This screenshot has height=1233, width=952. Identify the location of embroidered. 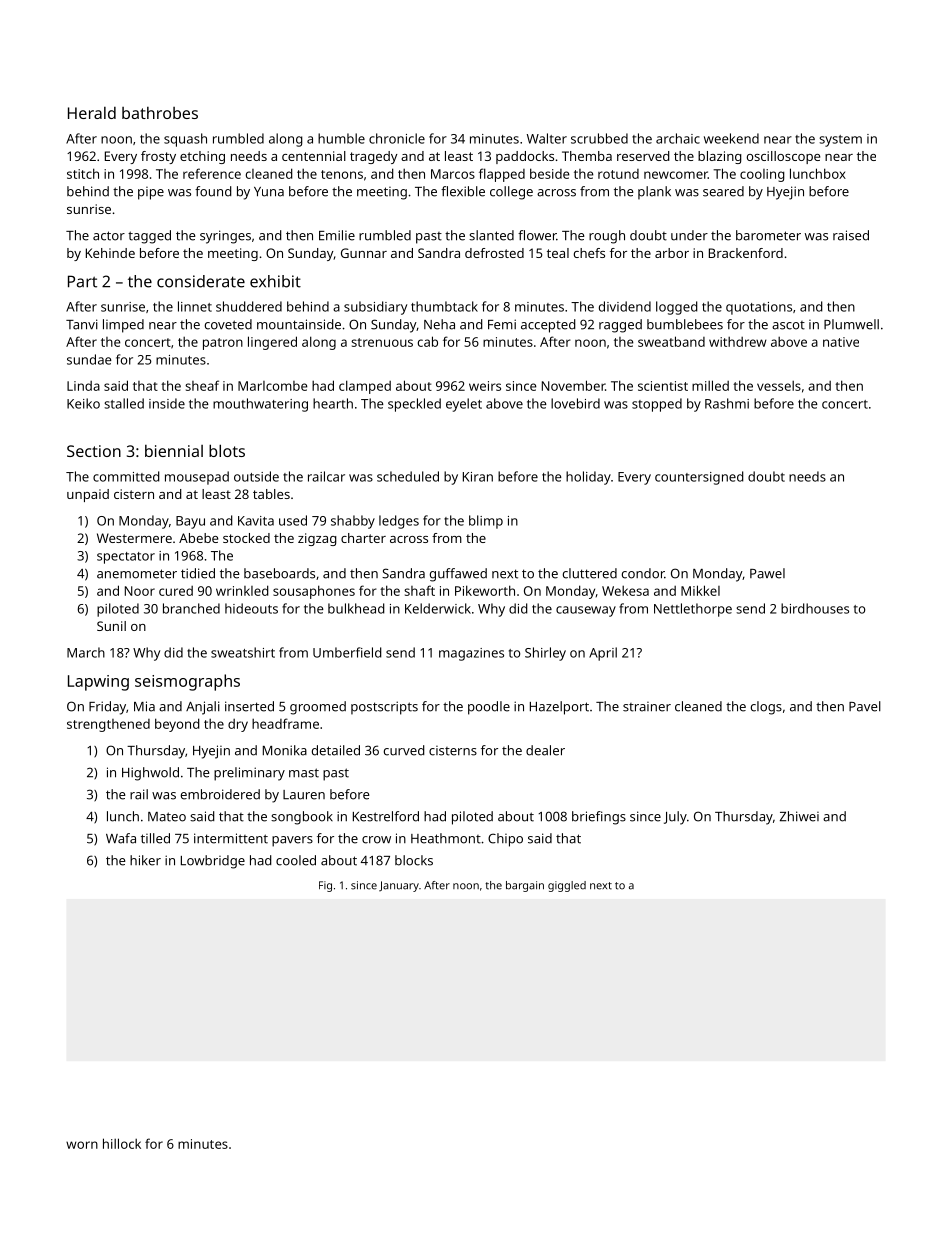
(220, 794).
